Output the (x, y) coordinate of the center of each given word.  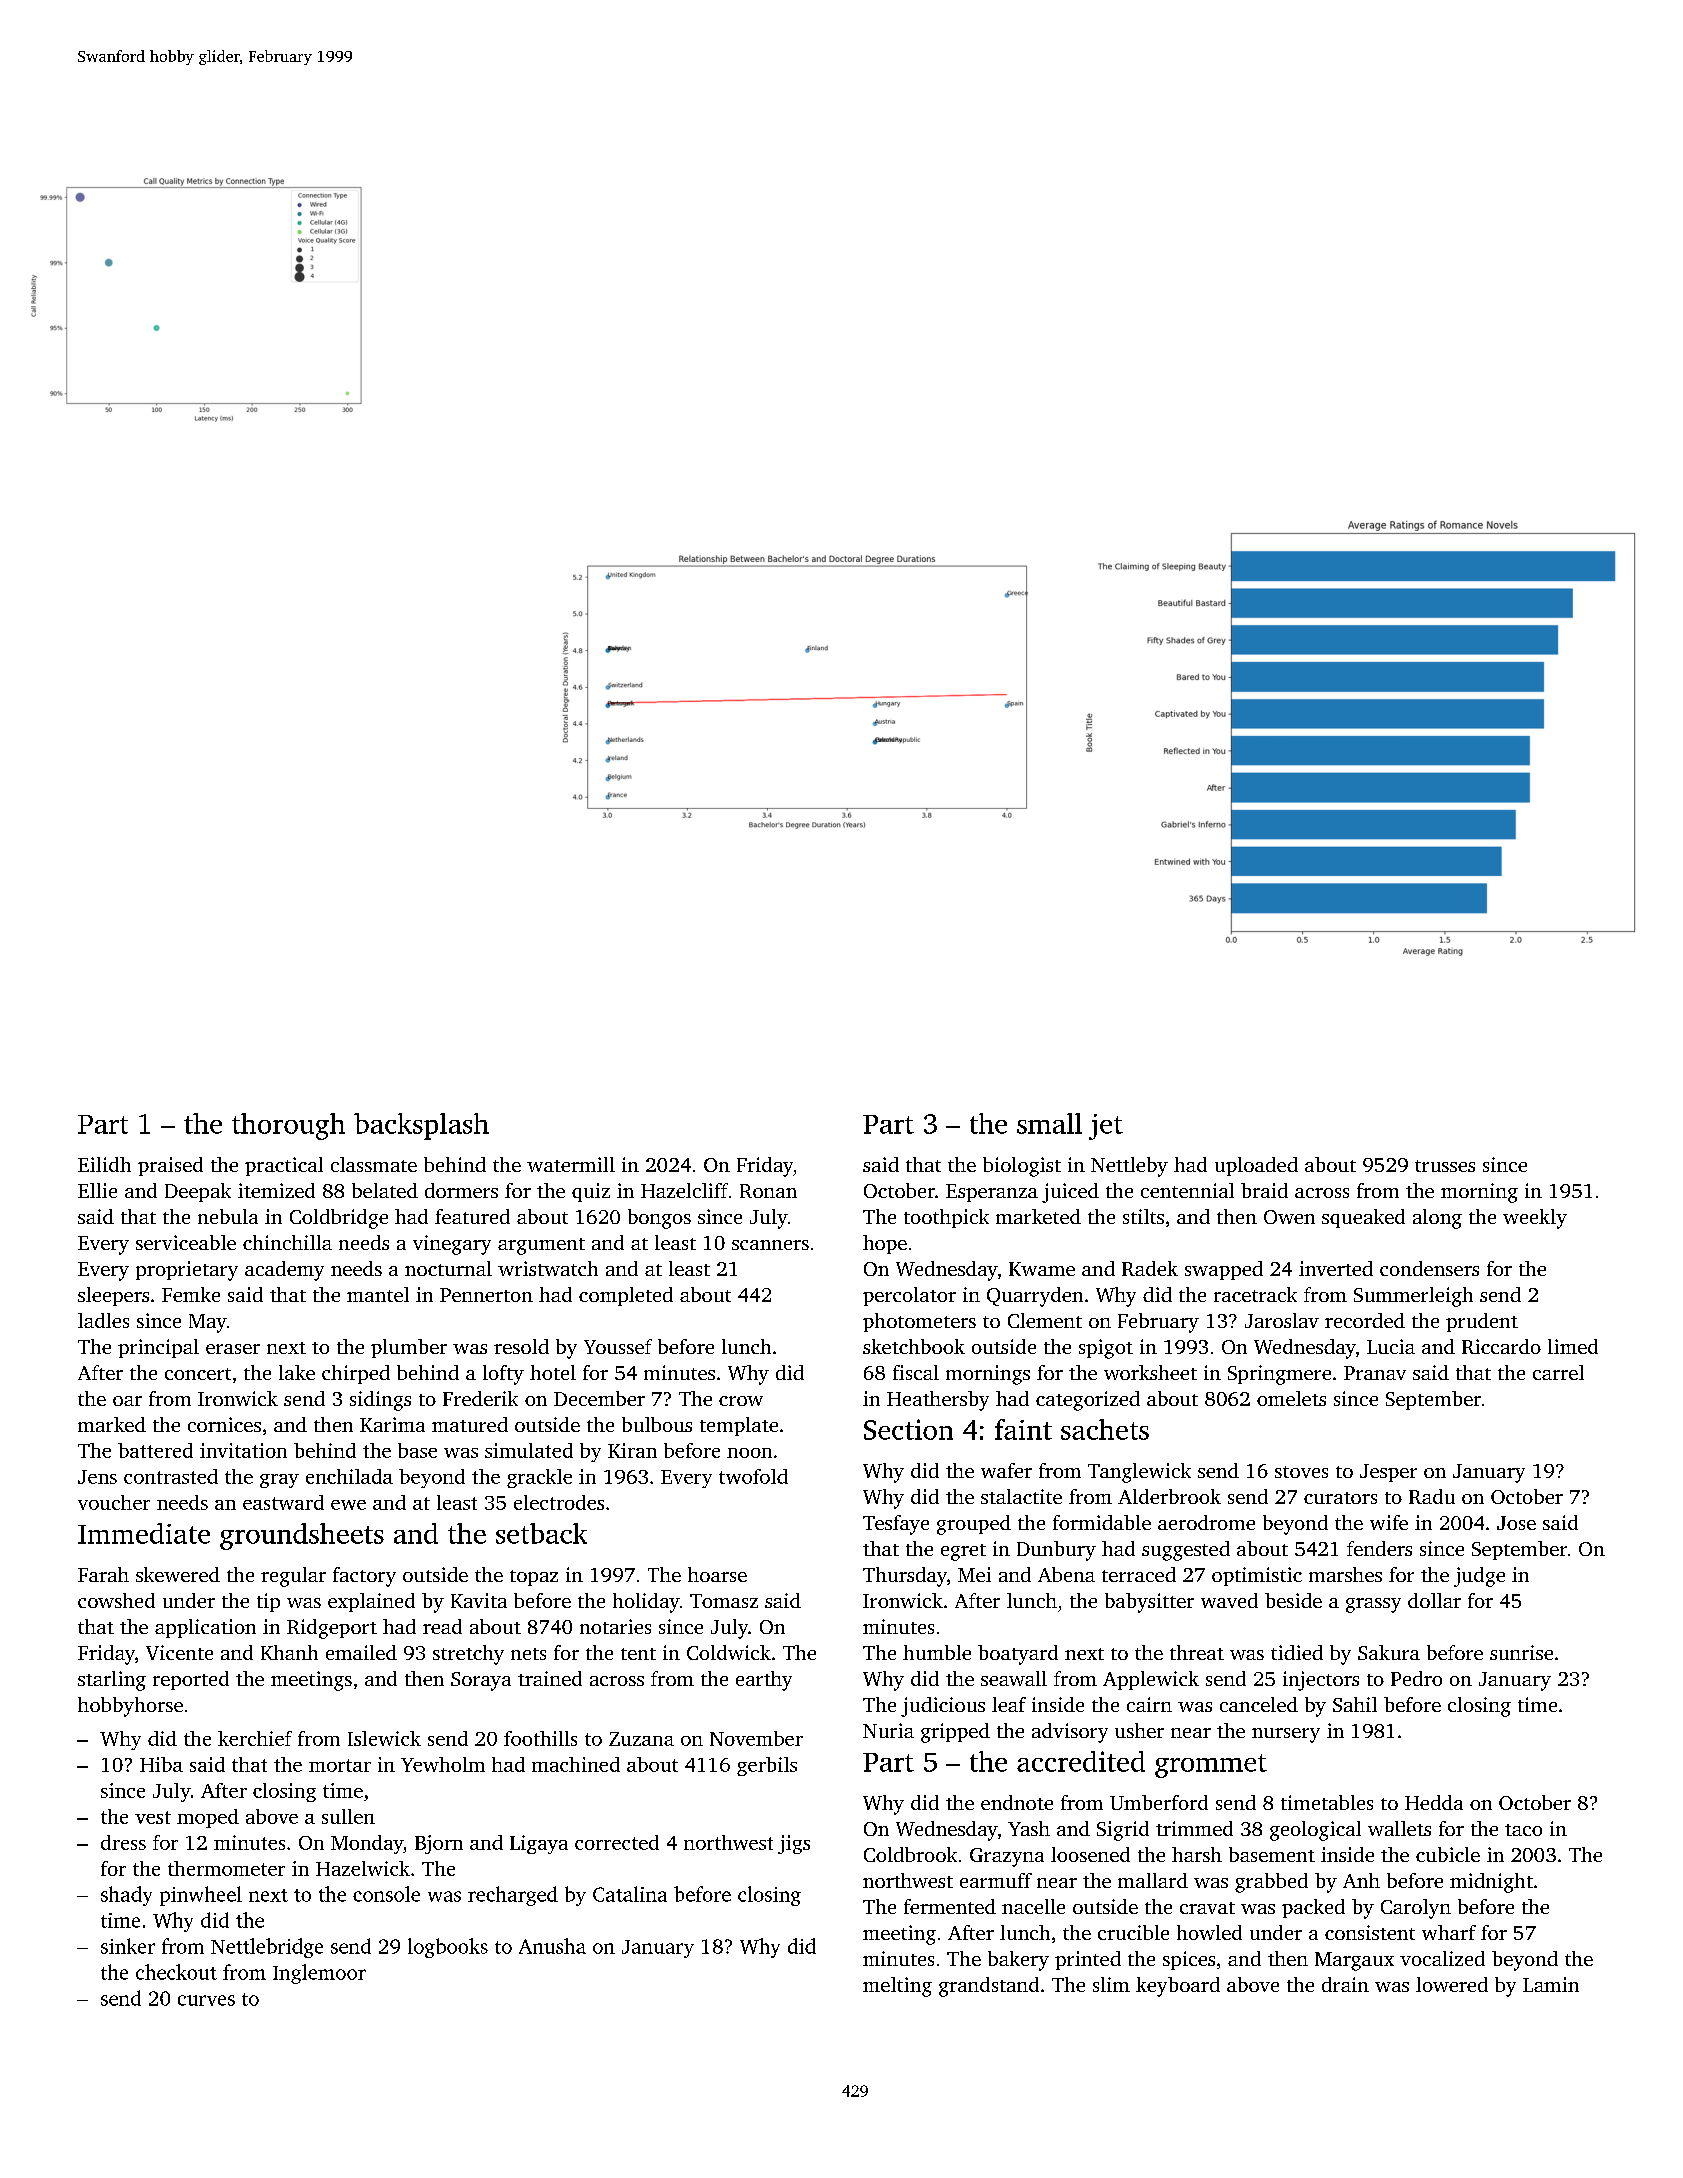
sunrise (1521, 1652)
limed (1573, 1346)
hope (885, 1244)
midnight (1491, 1883)
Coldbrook (910, 1854)
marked (112, 1424)
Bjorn (439, 1844)
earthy (764, 1681)
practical (284, 1166)
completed (626, 1296)
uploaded (1256, 1166)
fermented (950, 1906)
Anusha (552, 1946)
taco (1523, 1830)
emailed (361, 1652)
